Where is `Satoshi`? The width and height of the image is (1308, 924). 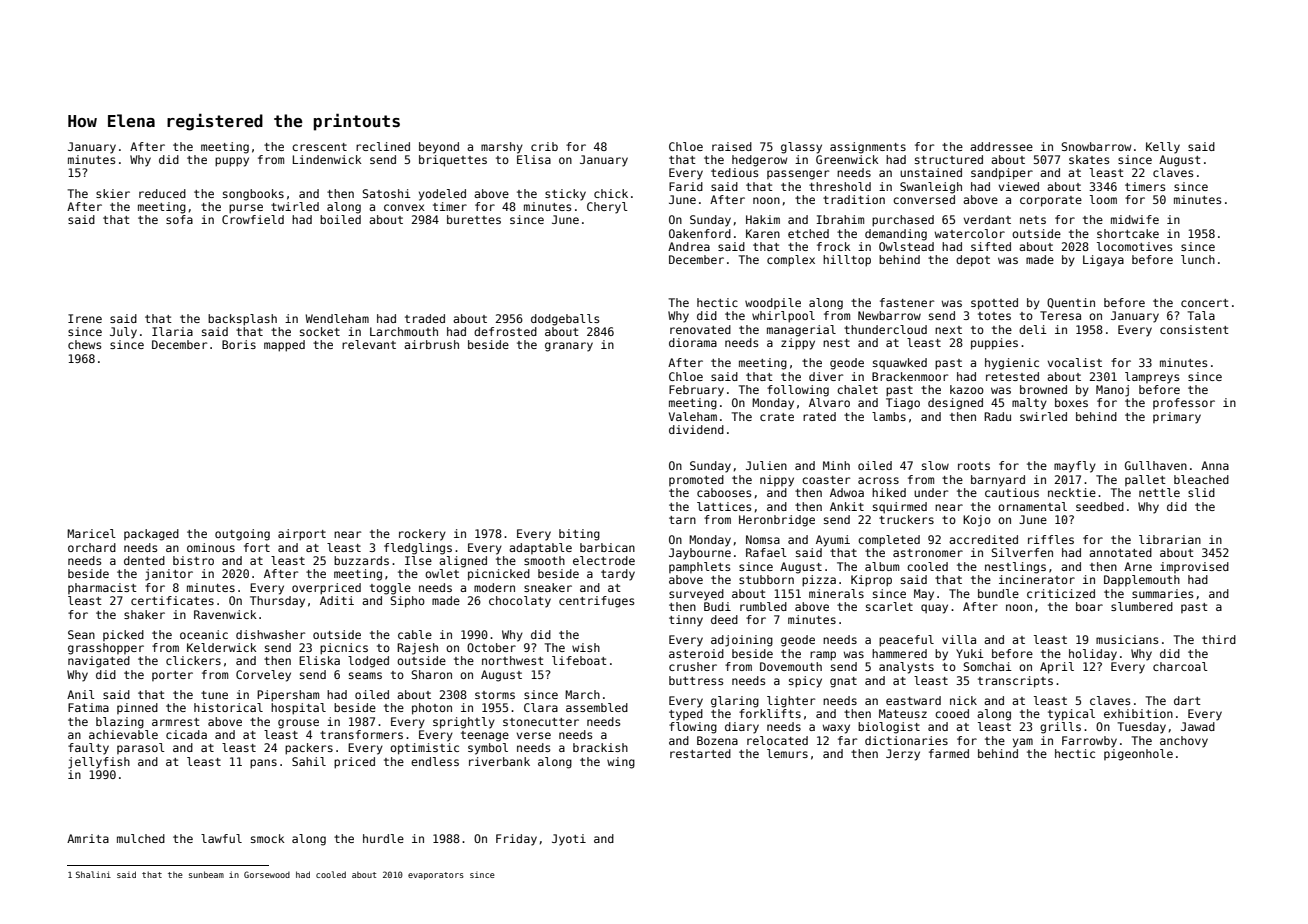
Satoshi is located at coordinates (386, 193).
